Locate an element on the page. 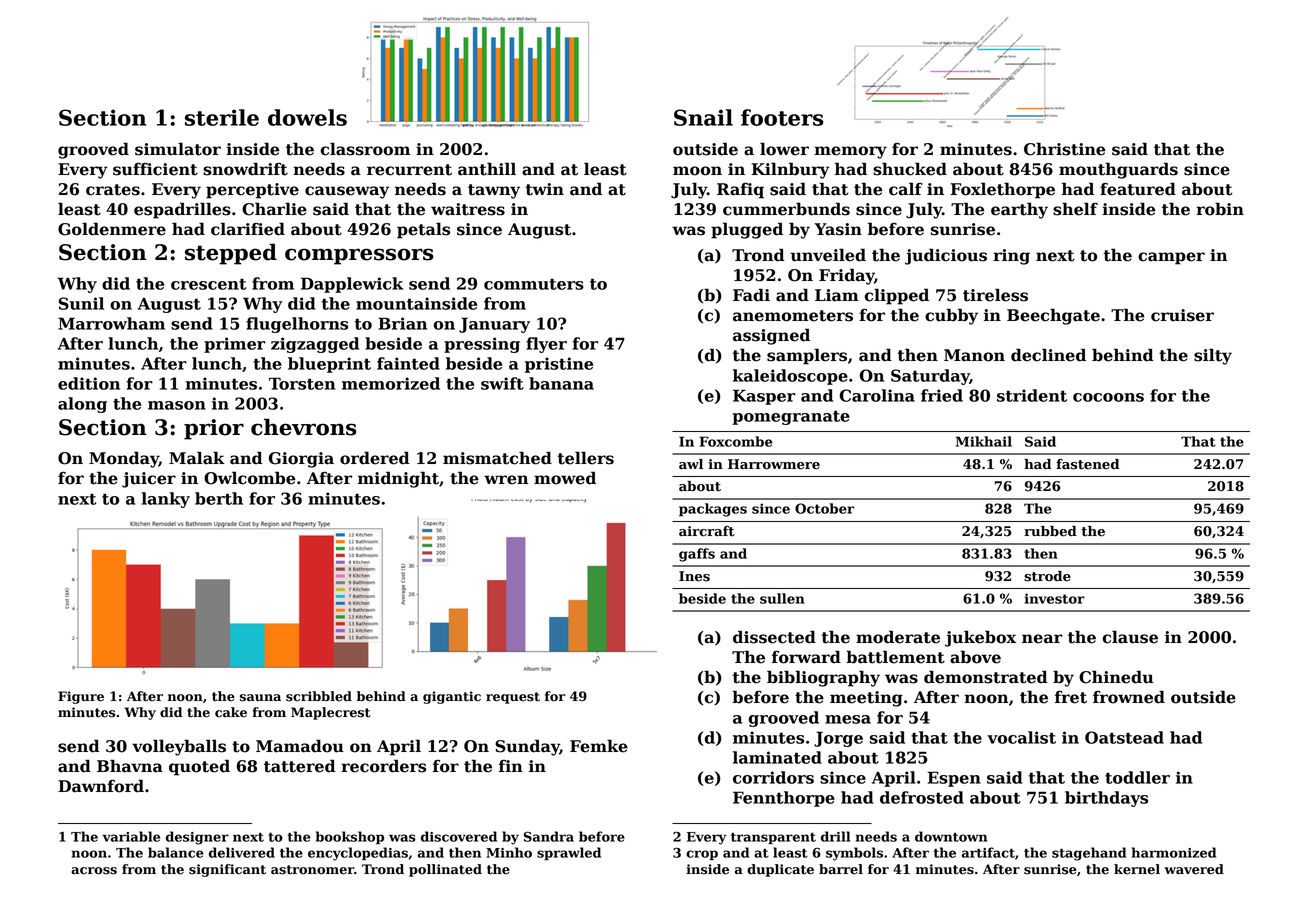 This page has width=1308, height=924. sauna is located at coordinates (260, 698).
